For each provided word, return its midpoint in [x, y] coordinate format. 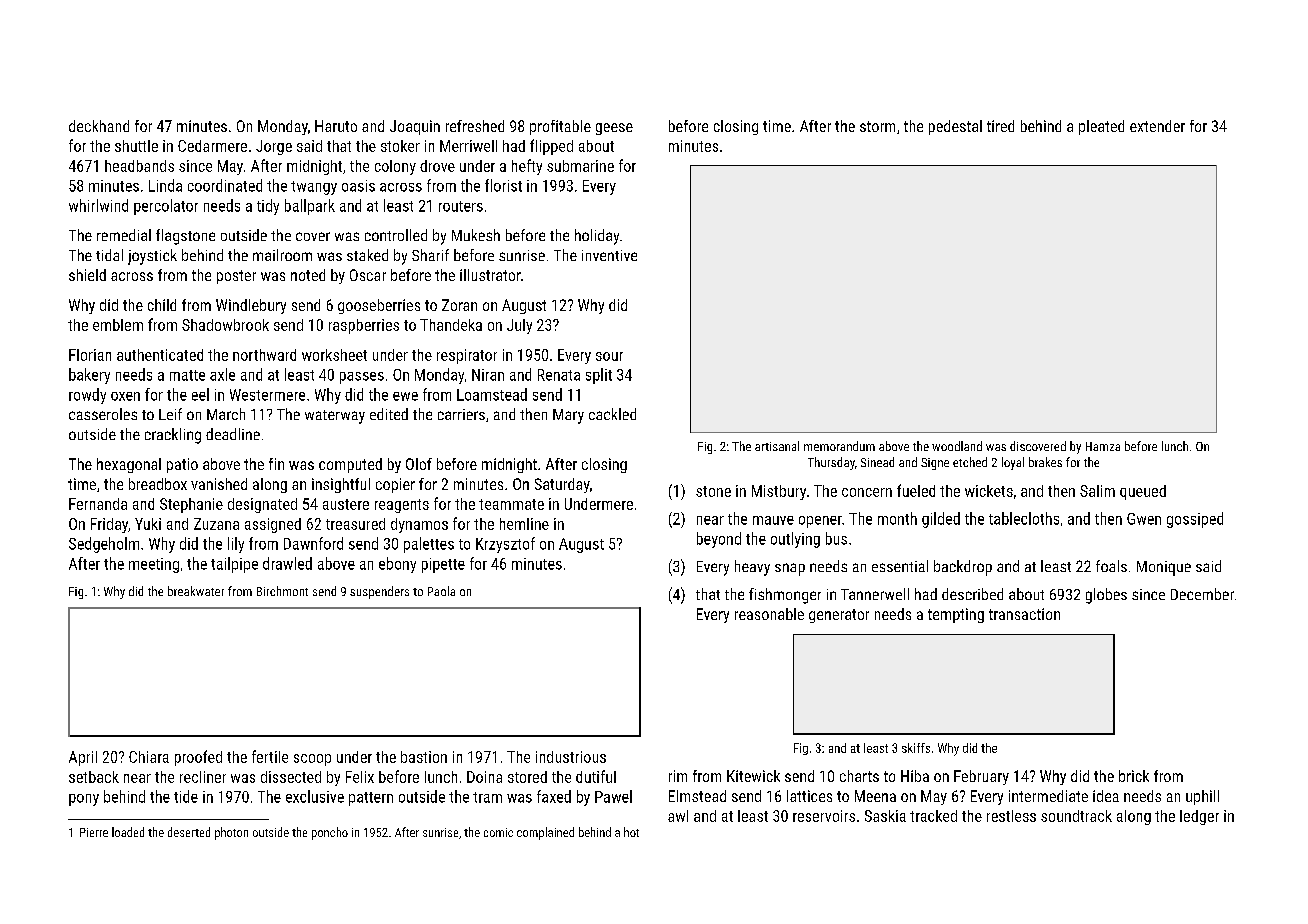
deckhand [99, 126]
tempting [956, 615]
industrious [571, 757]
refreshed [475, 126]
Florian [90, 355]
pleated [1101, 127]
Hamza [1103, 446]
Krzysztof [505, 545]
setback [94, 777]
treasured [355, 524]
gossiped [1195, 520]
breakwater [196, 591]
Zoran [459, 305]
